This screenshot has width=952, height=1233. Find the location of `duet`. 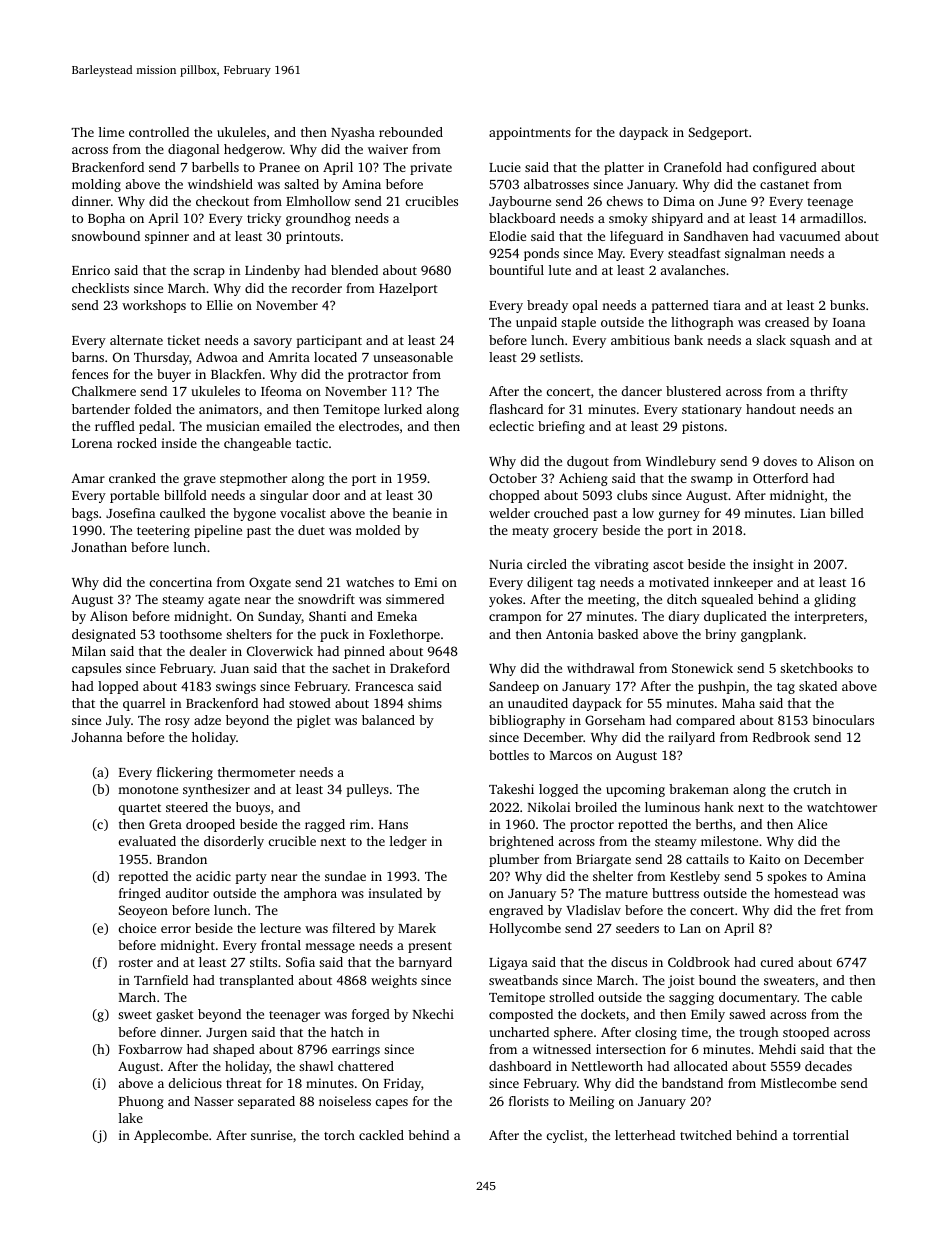

duet is located at coordinates (311, 530).
